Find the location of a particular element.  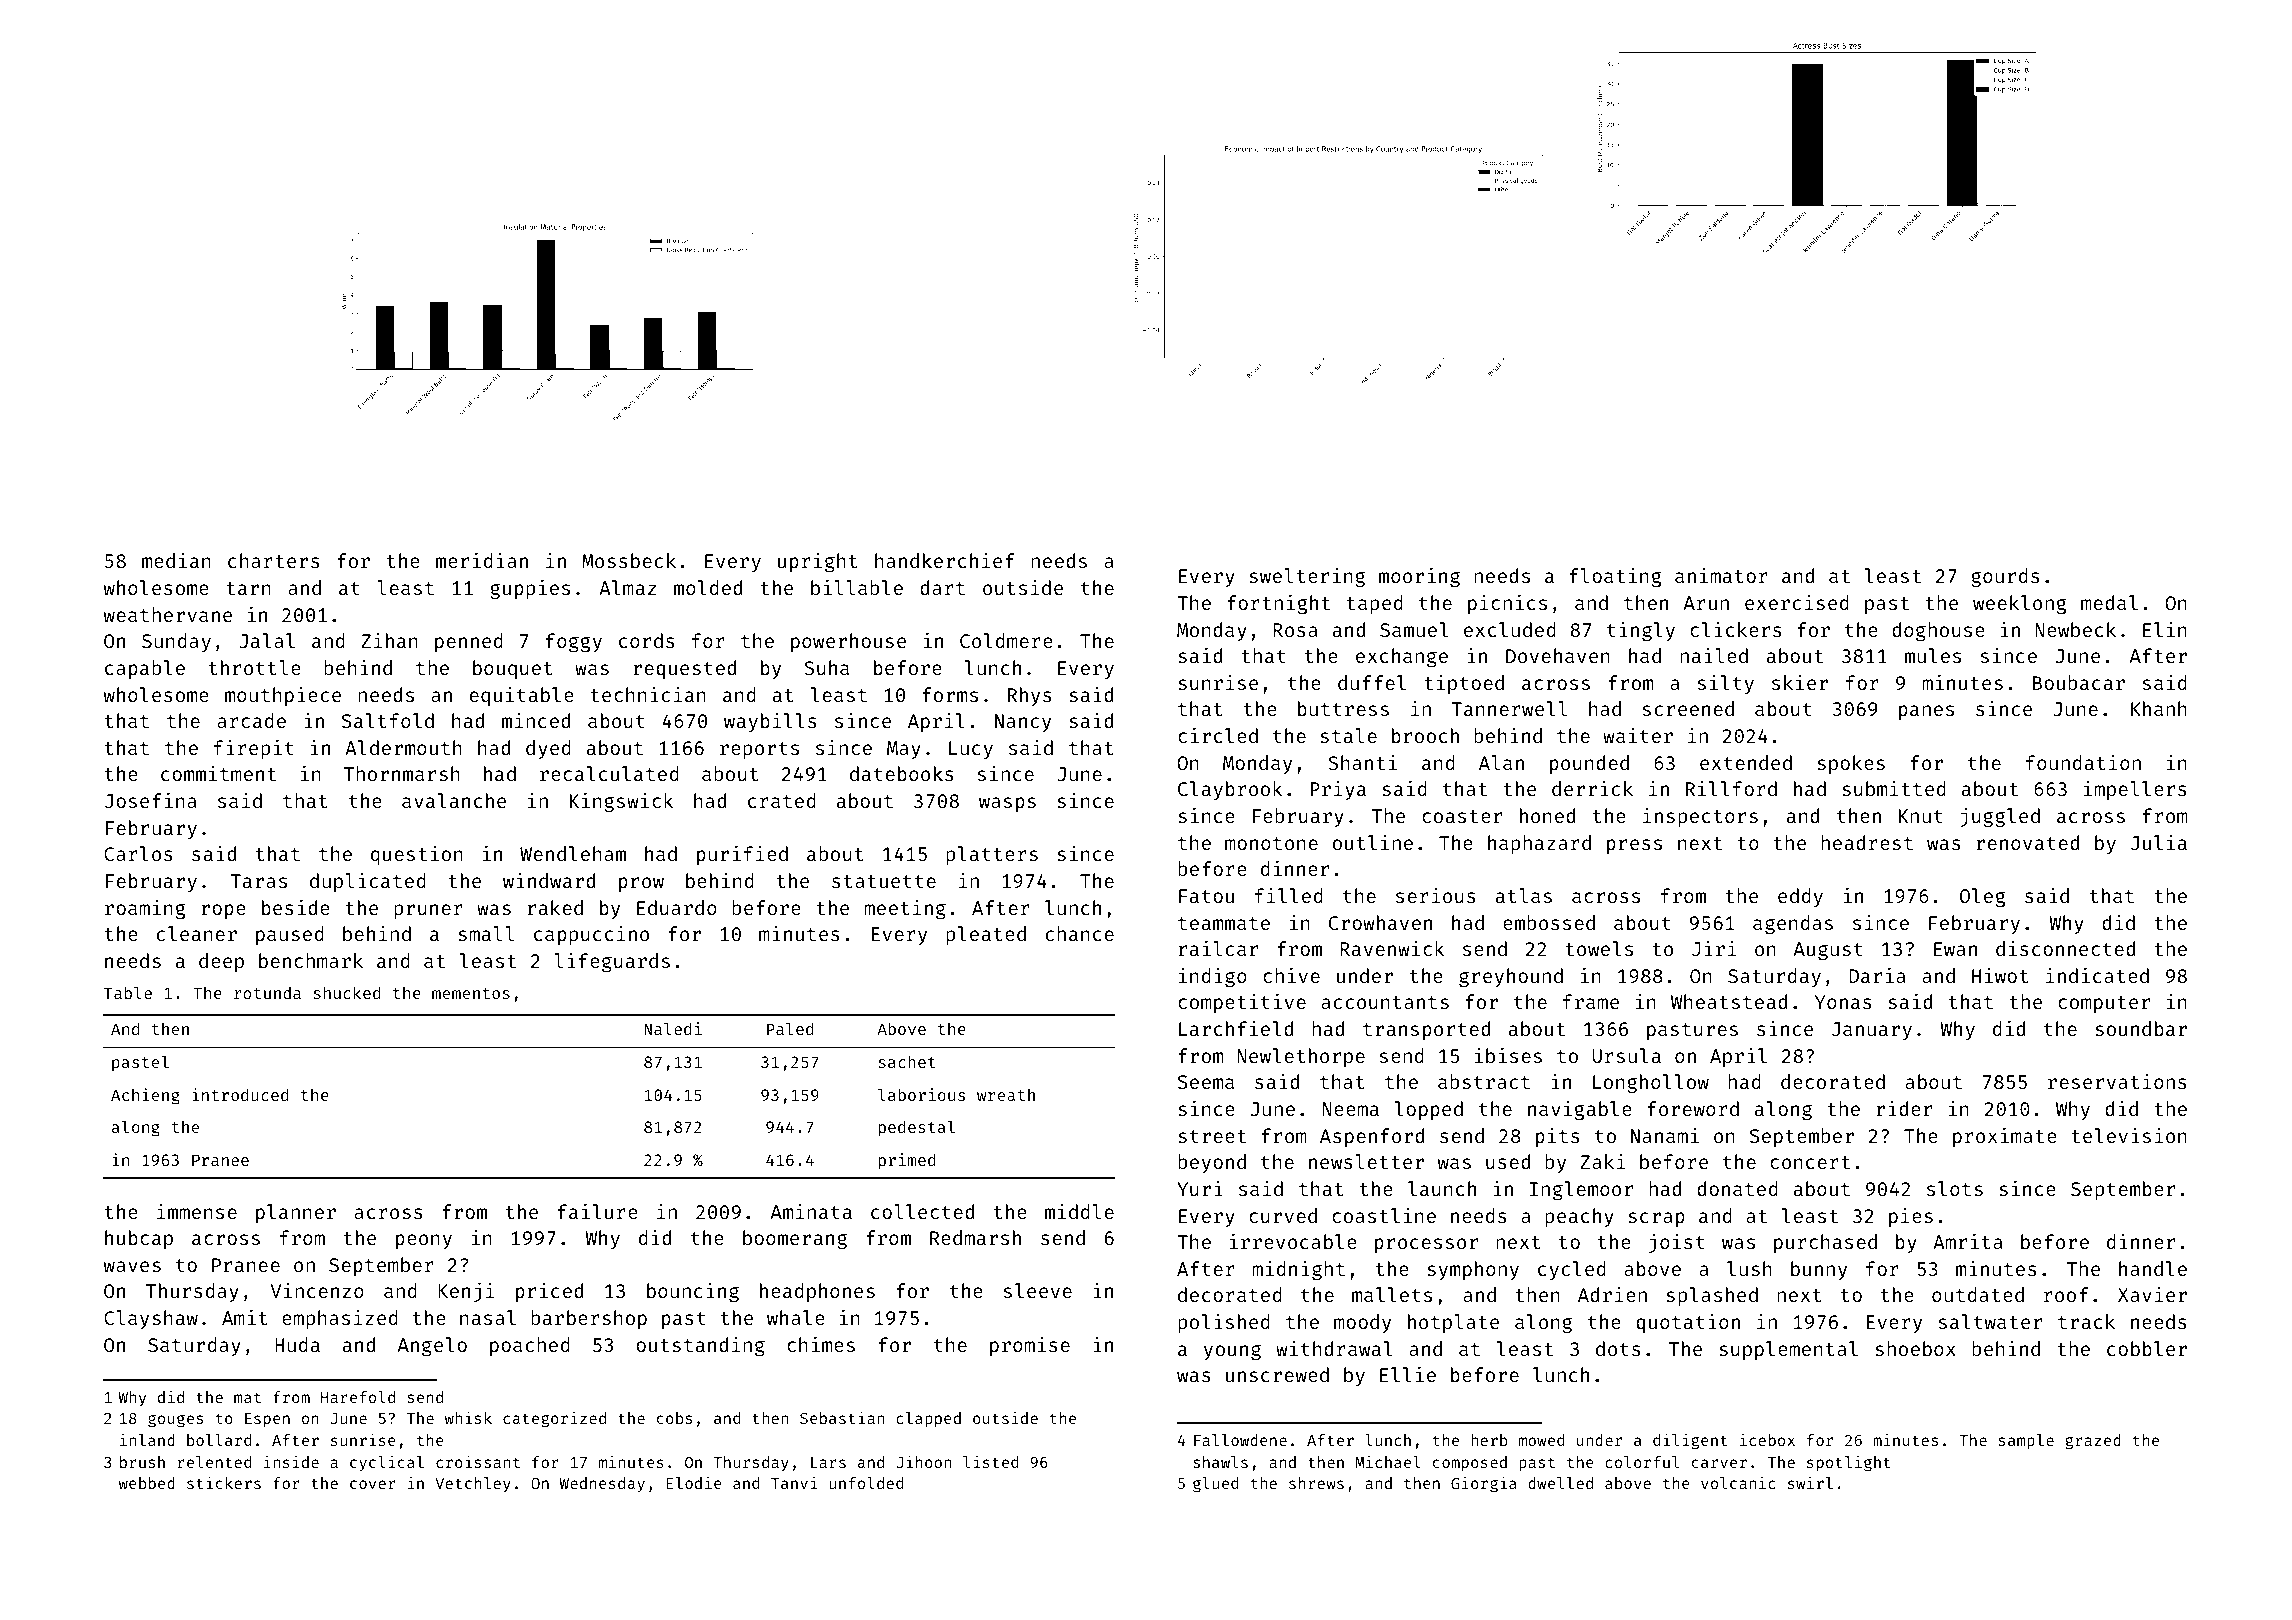

categorized is located at coordinates (554, 1420).
